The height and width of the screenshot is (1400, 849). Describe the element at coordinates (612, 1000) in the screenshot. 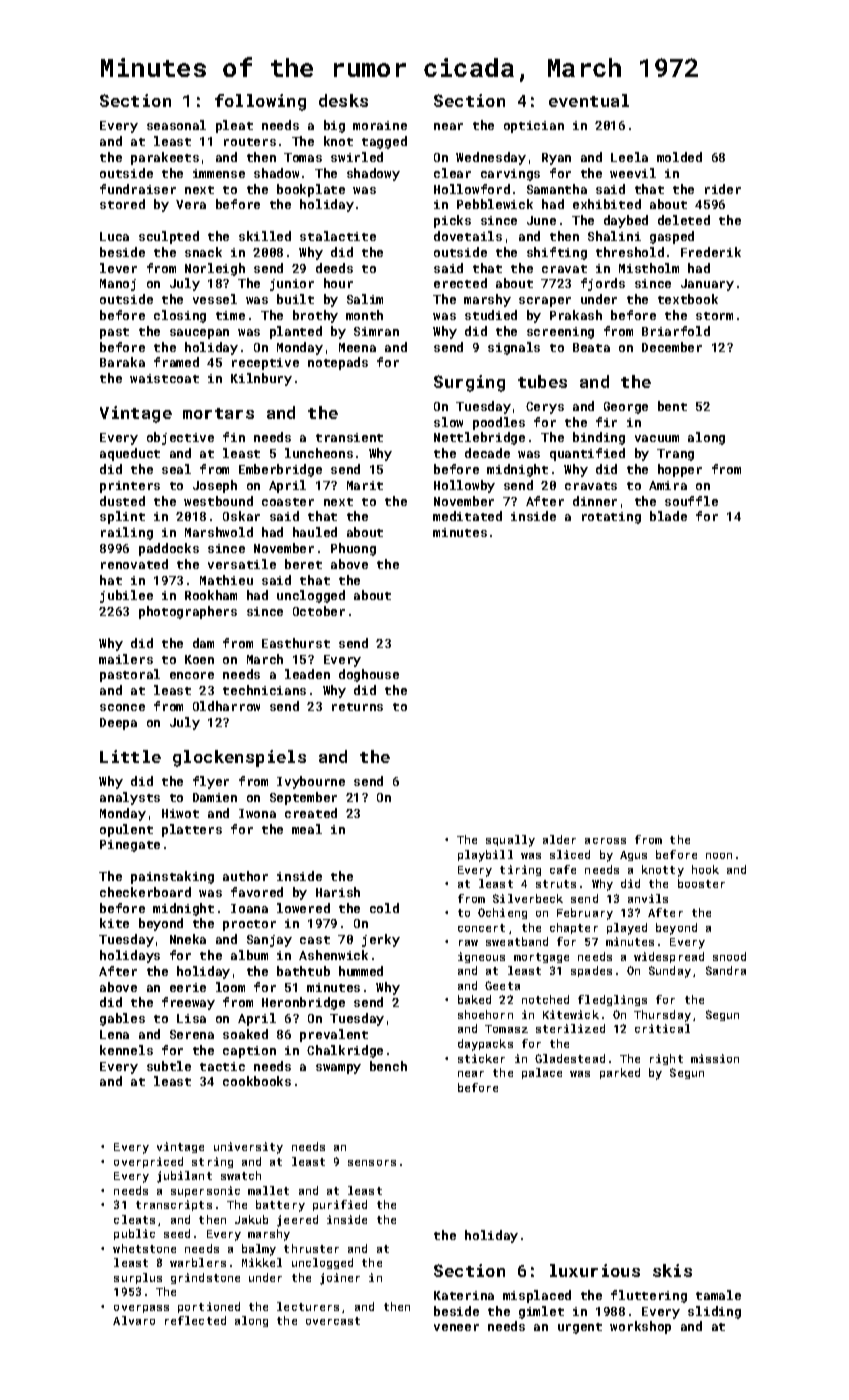

I see `fledglings` at that location.
